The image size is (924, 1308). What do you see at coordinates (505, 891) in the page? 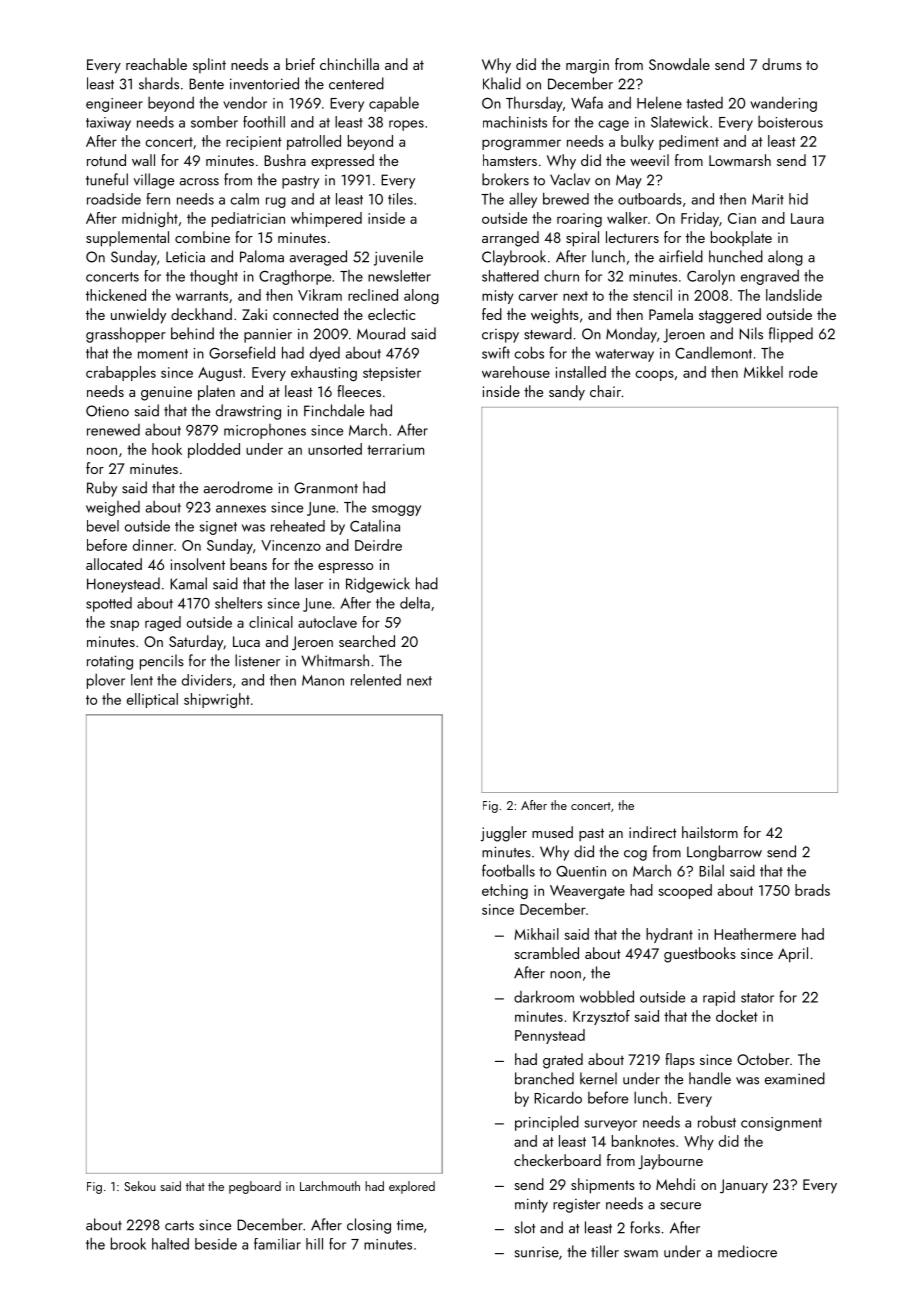
I see `etching` at bounding box center [505, 891].
